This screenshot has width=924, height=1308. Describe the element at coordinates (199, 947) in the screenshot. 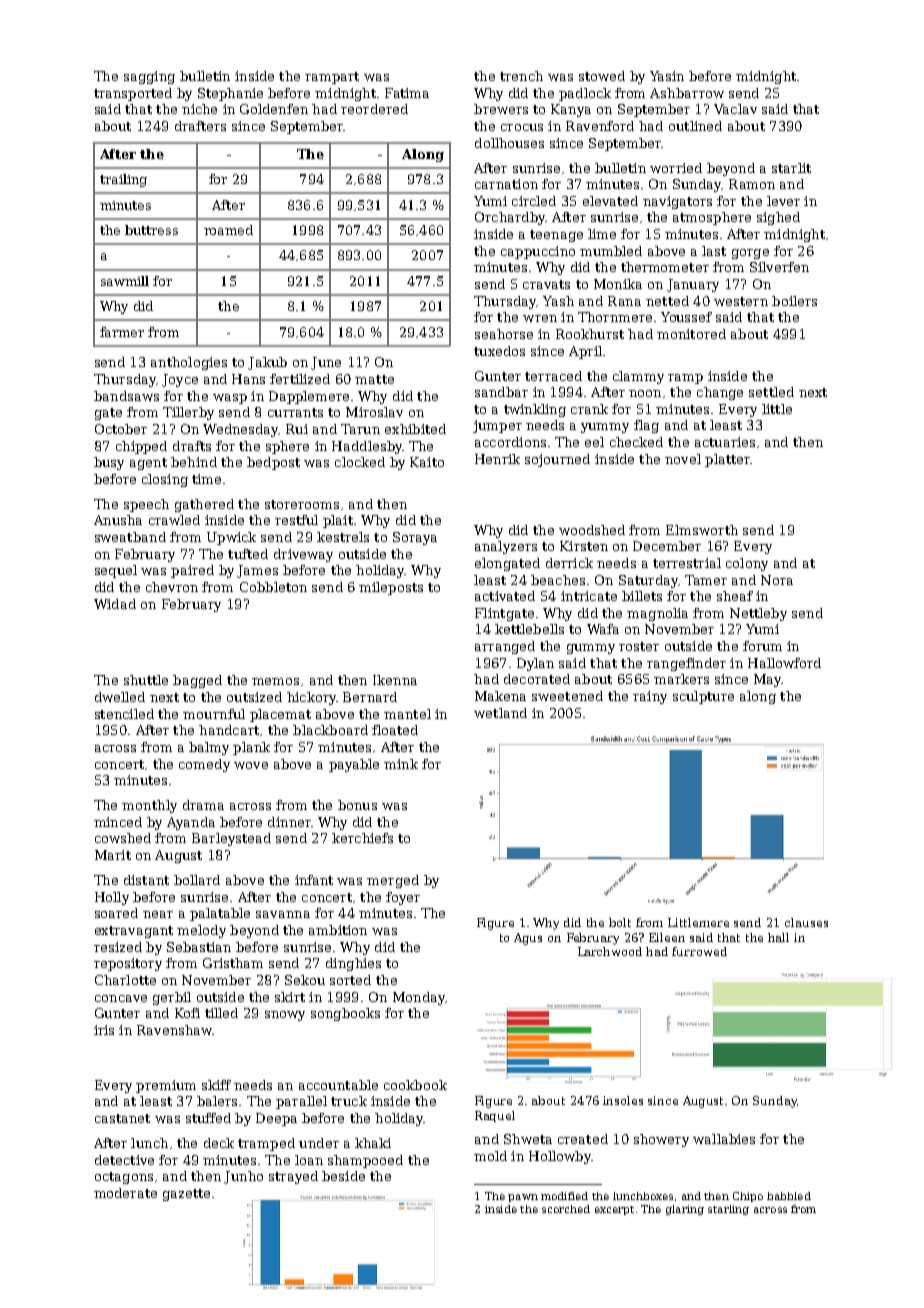

I see `Sebastian` at that location.
